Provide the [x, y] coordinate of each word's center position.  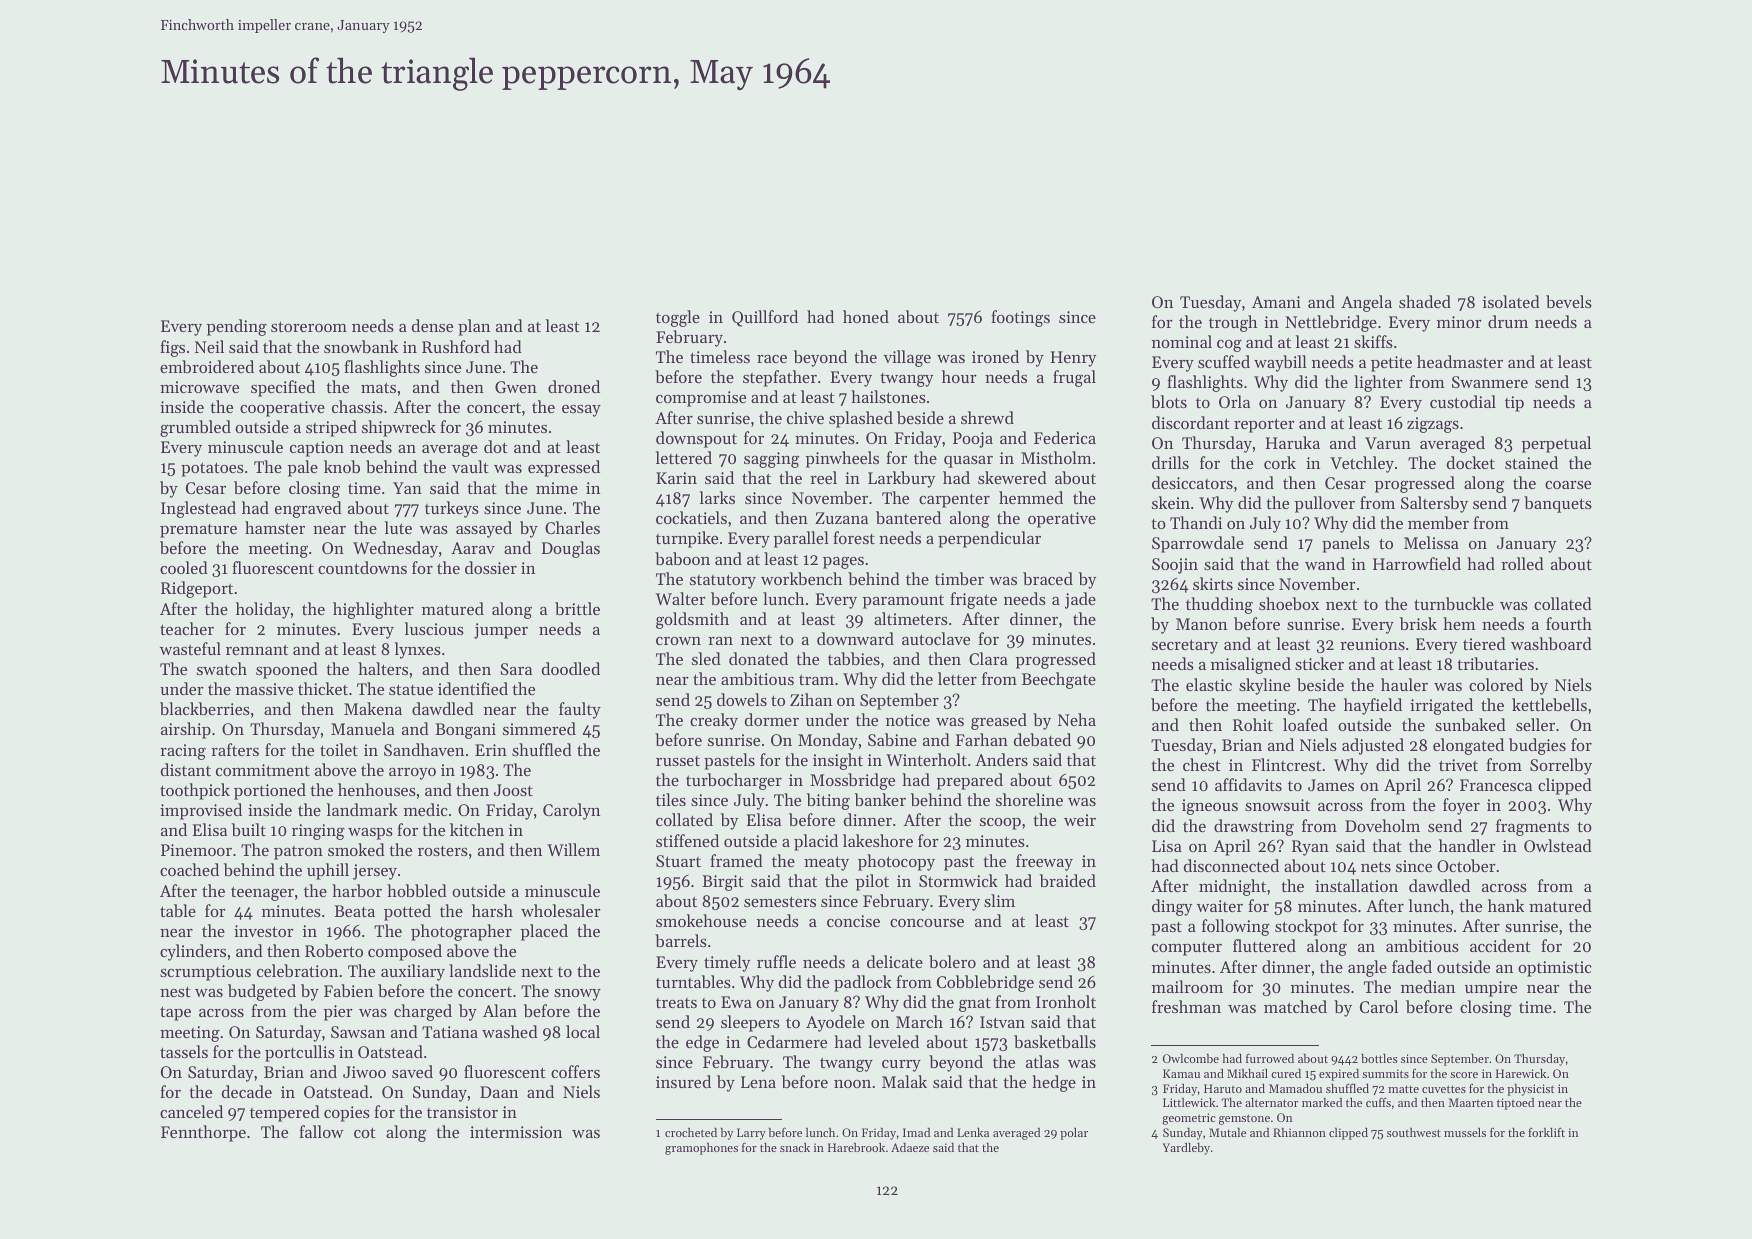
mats [378, 387]
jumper [501, 631]
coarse [1568, 485]
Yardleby [1186, 1149]
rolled [1522, 563]
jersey [375, 872]
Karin [676, 478]
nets [1376, 867]
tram [816, 679]
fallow [321, 1131]
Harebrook [856, 1147]
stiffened [687, 840]
